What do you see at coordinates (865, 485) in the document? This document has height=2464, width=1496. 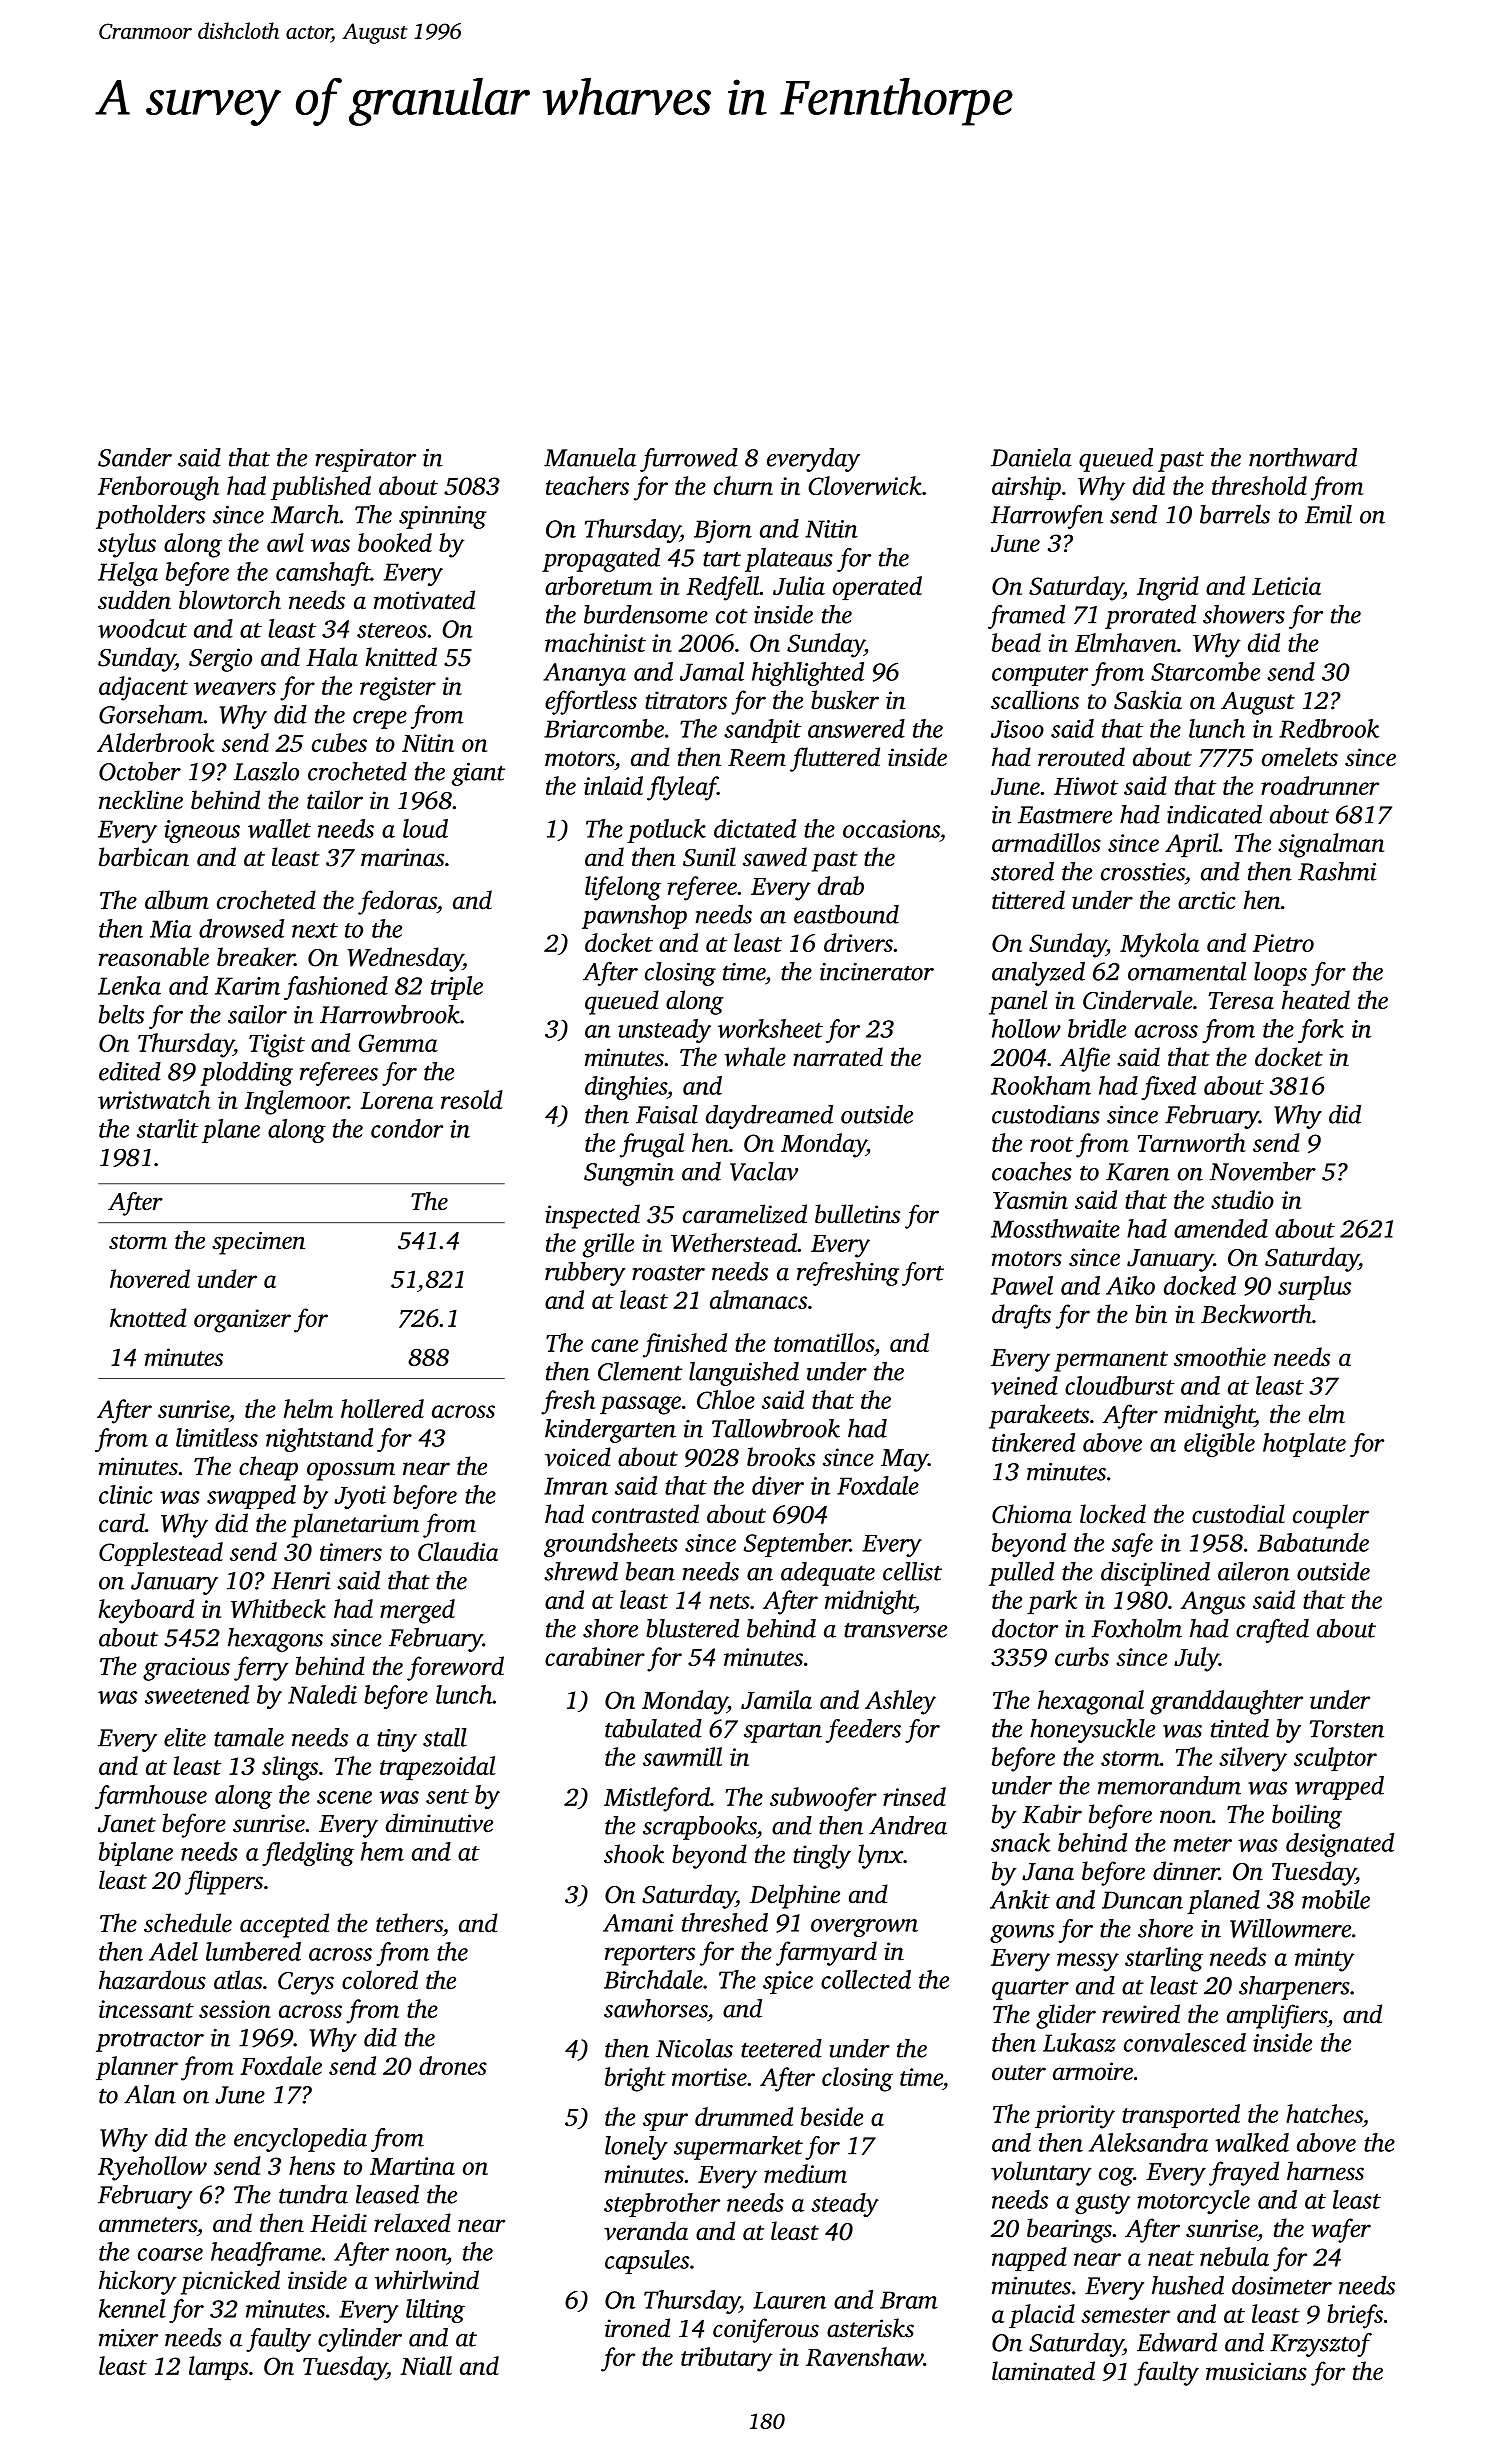 I see `Cloverwick` at bounding box center [865, 485].
